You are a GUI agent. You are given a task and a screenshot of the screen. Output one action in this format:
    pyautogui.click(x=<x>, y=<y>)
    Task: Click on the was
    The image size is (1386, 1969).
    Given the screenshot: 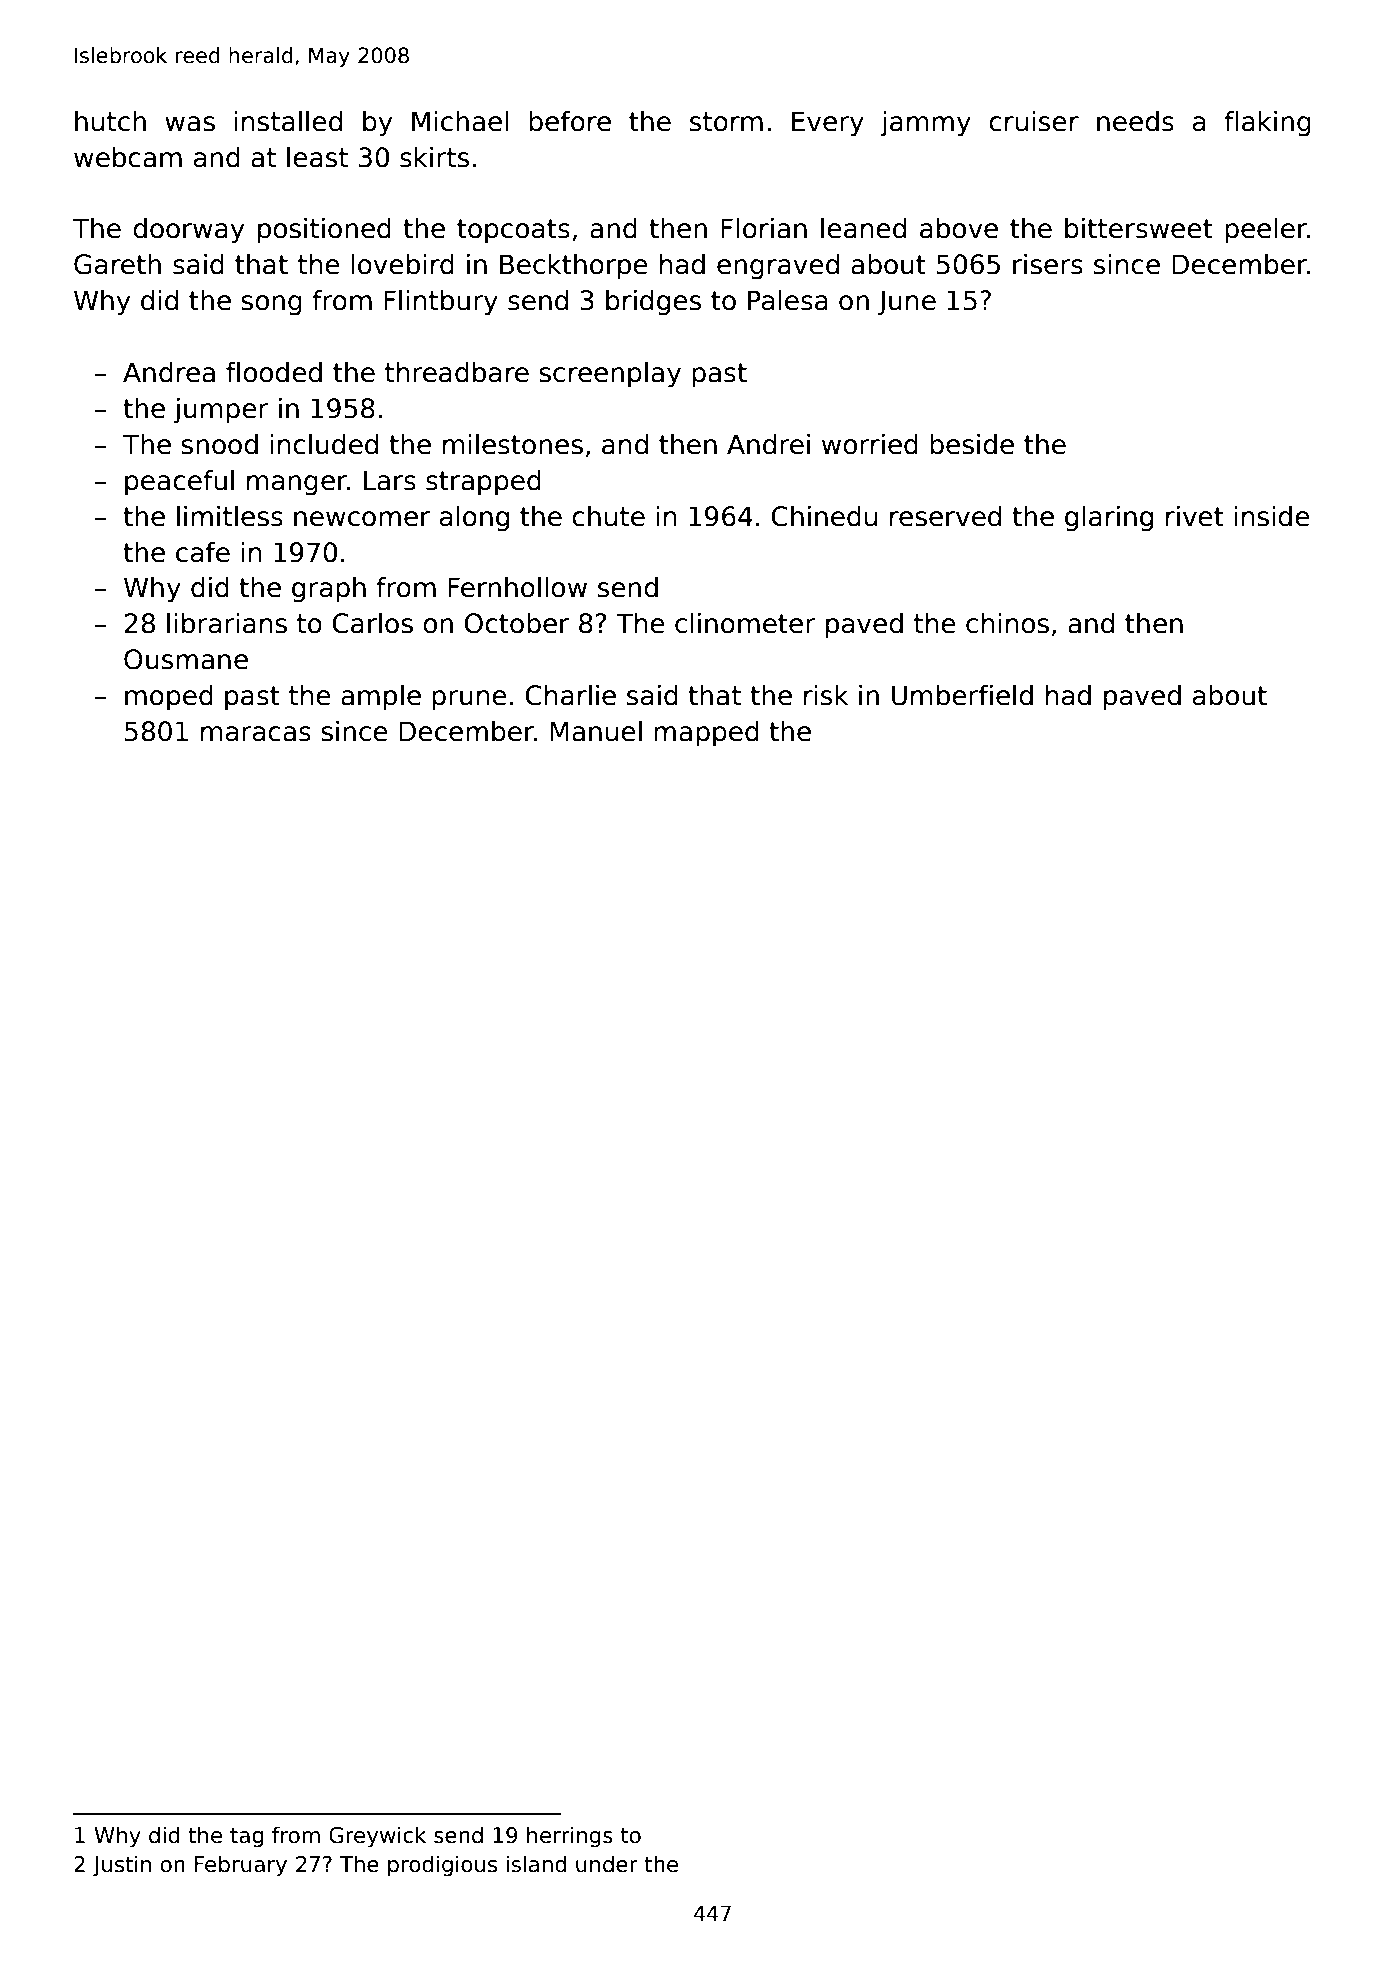 What is the action you would take?
    pyautogui.click(x=190, y=124)
